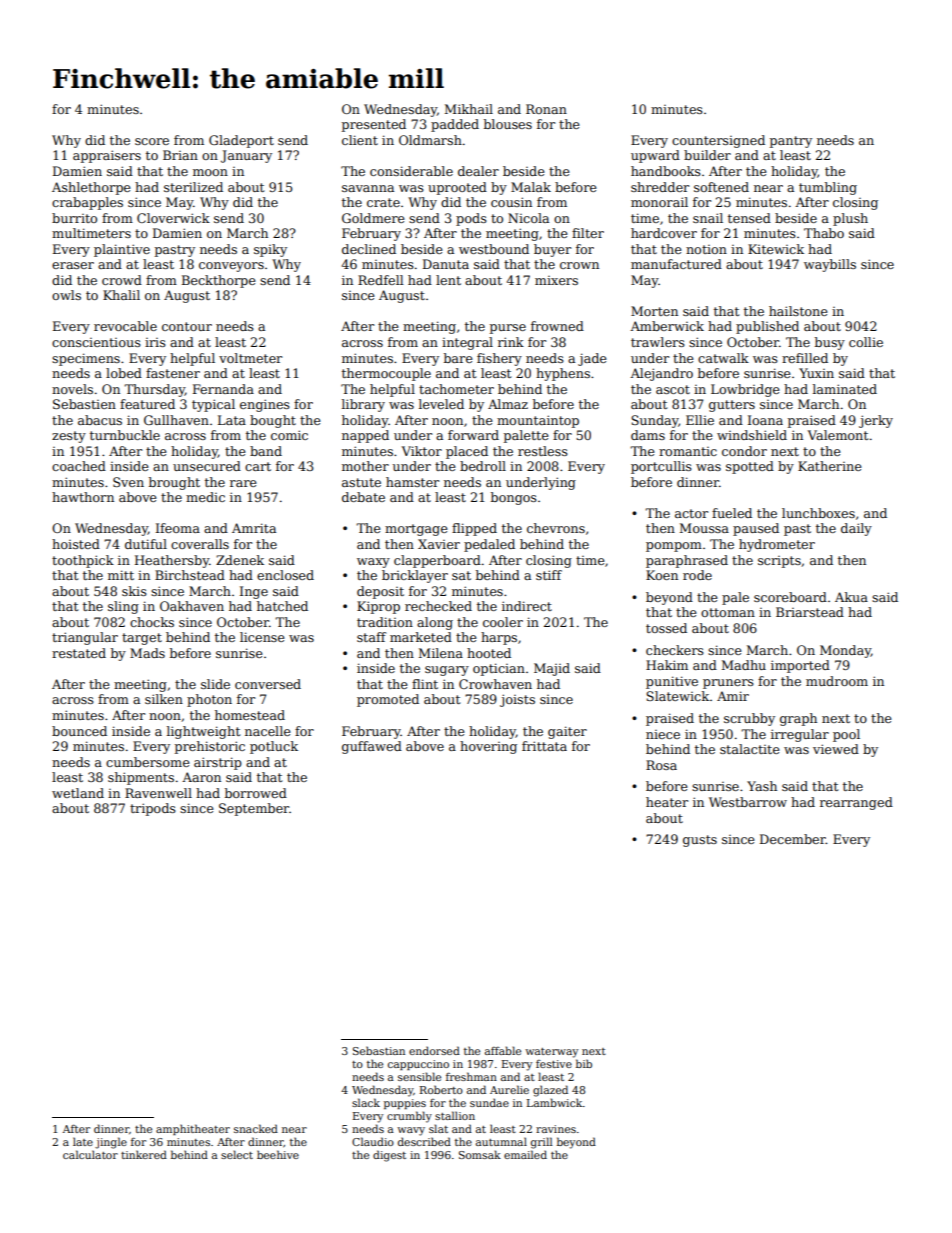 This screenshot has height=1233, width=952. I want to click on calculator, so click(90, 1154).
